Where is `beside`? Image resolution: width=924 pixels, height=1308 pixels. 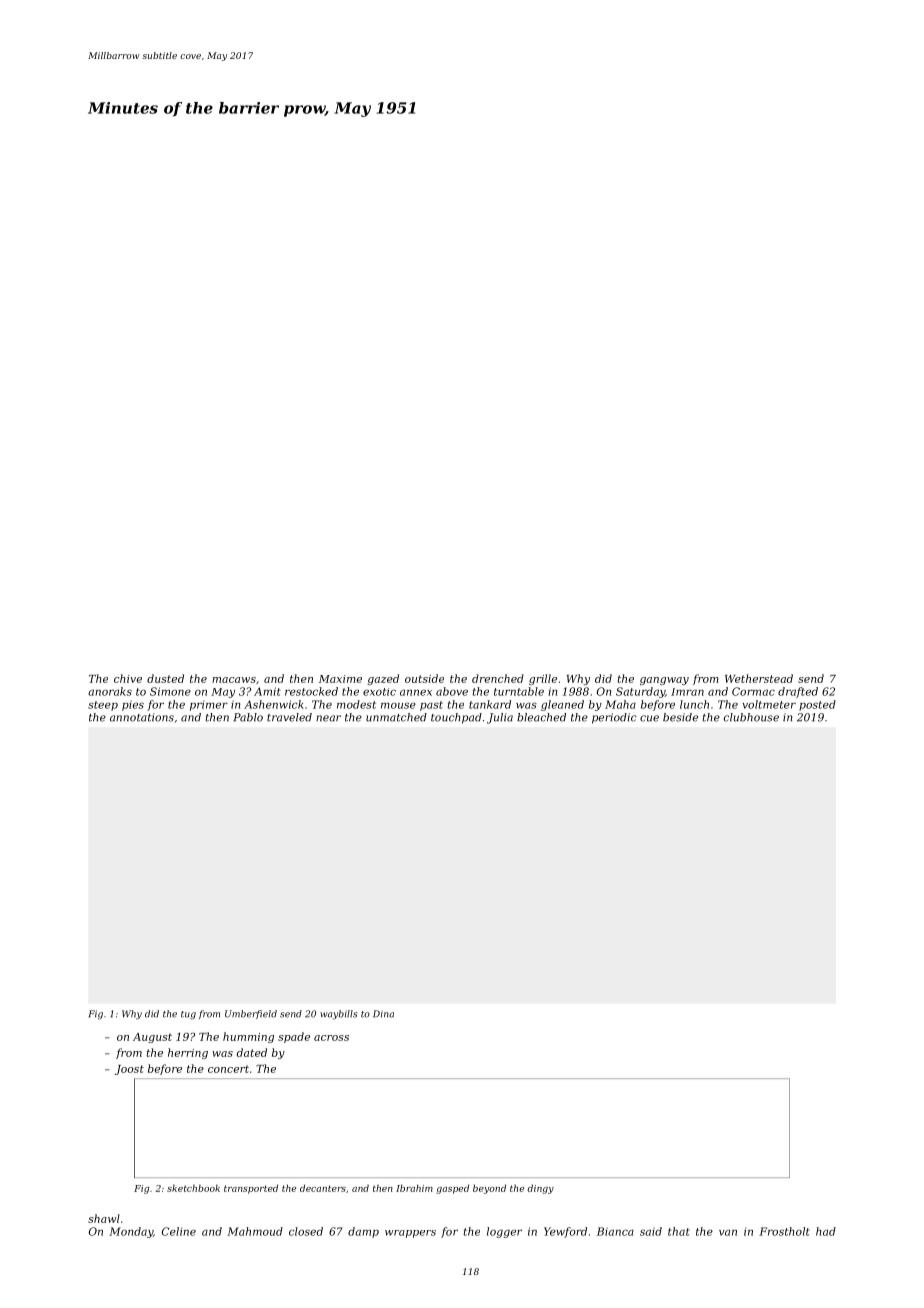 beside is located at coordinates (680, 717).
